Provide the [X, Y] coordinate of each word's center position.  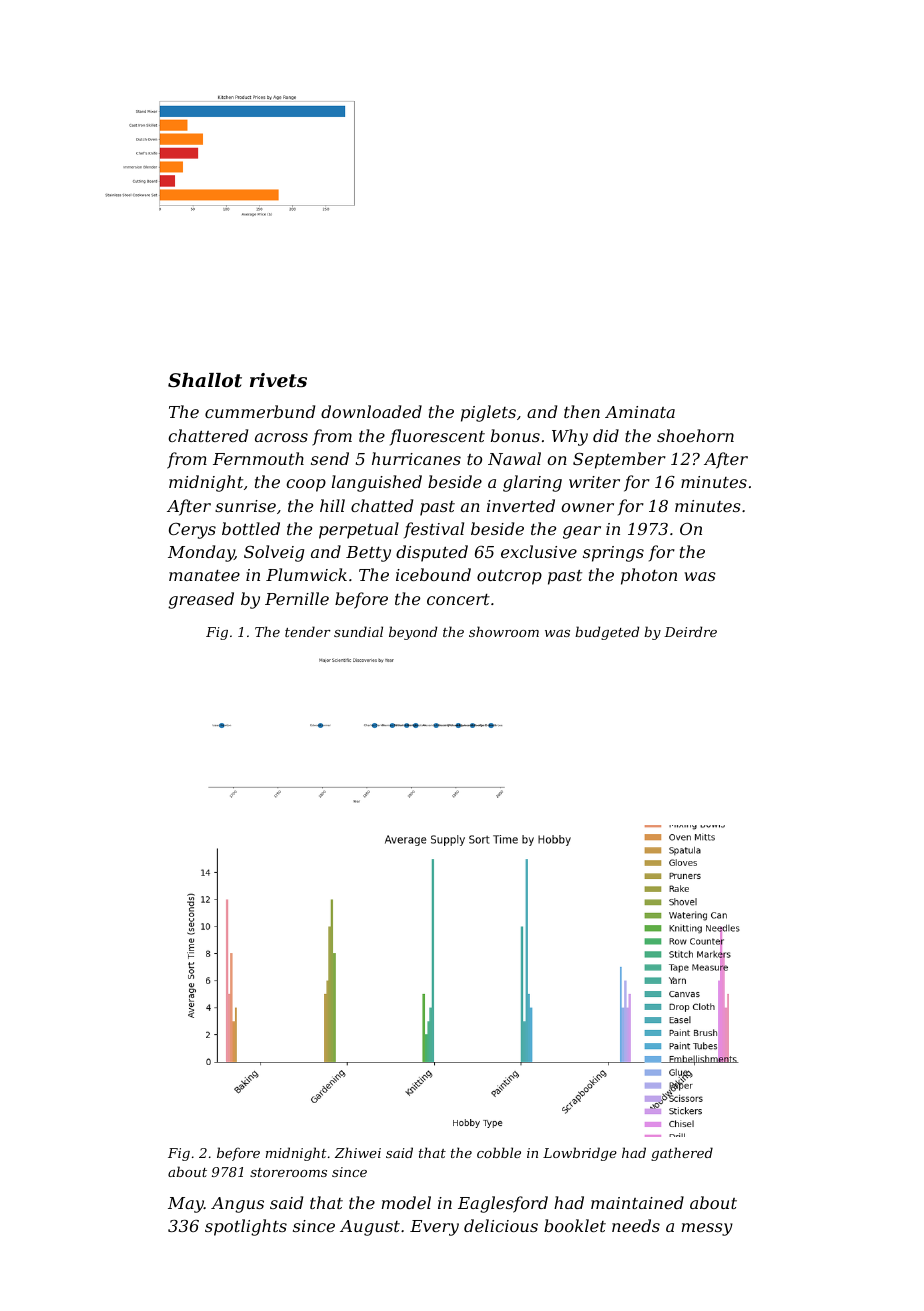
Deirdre [690, 631]
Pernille [297, 598]
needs [636, 1225]
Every [434, 1228]
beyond [413, 633]
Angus [237, 1205]
